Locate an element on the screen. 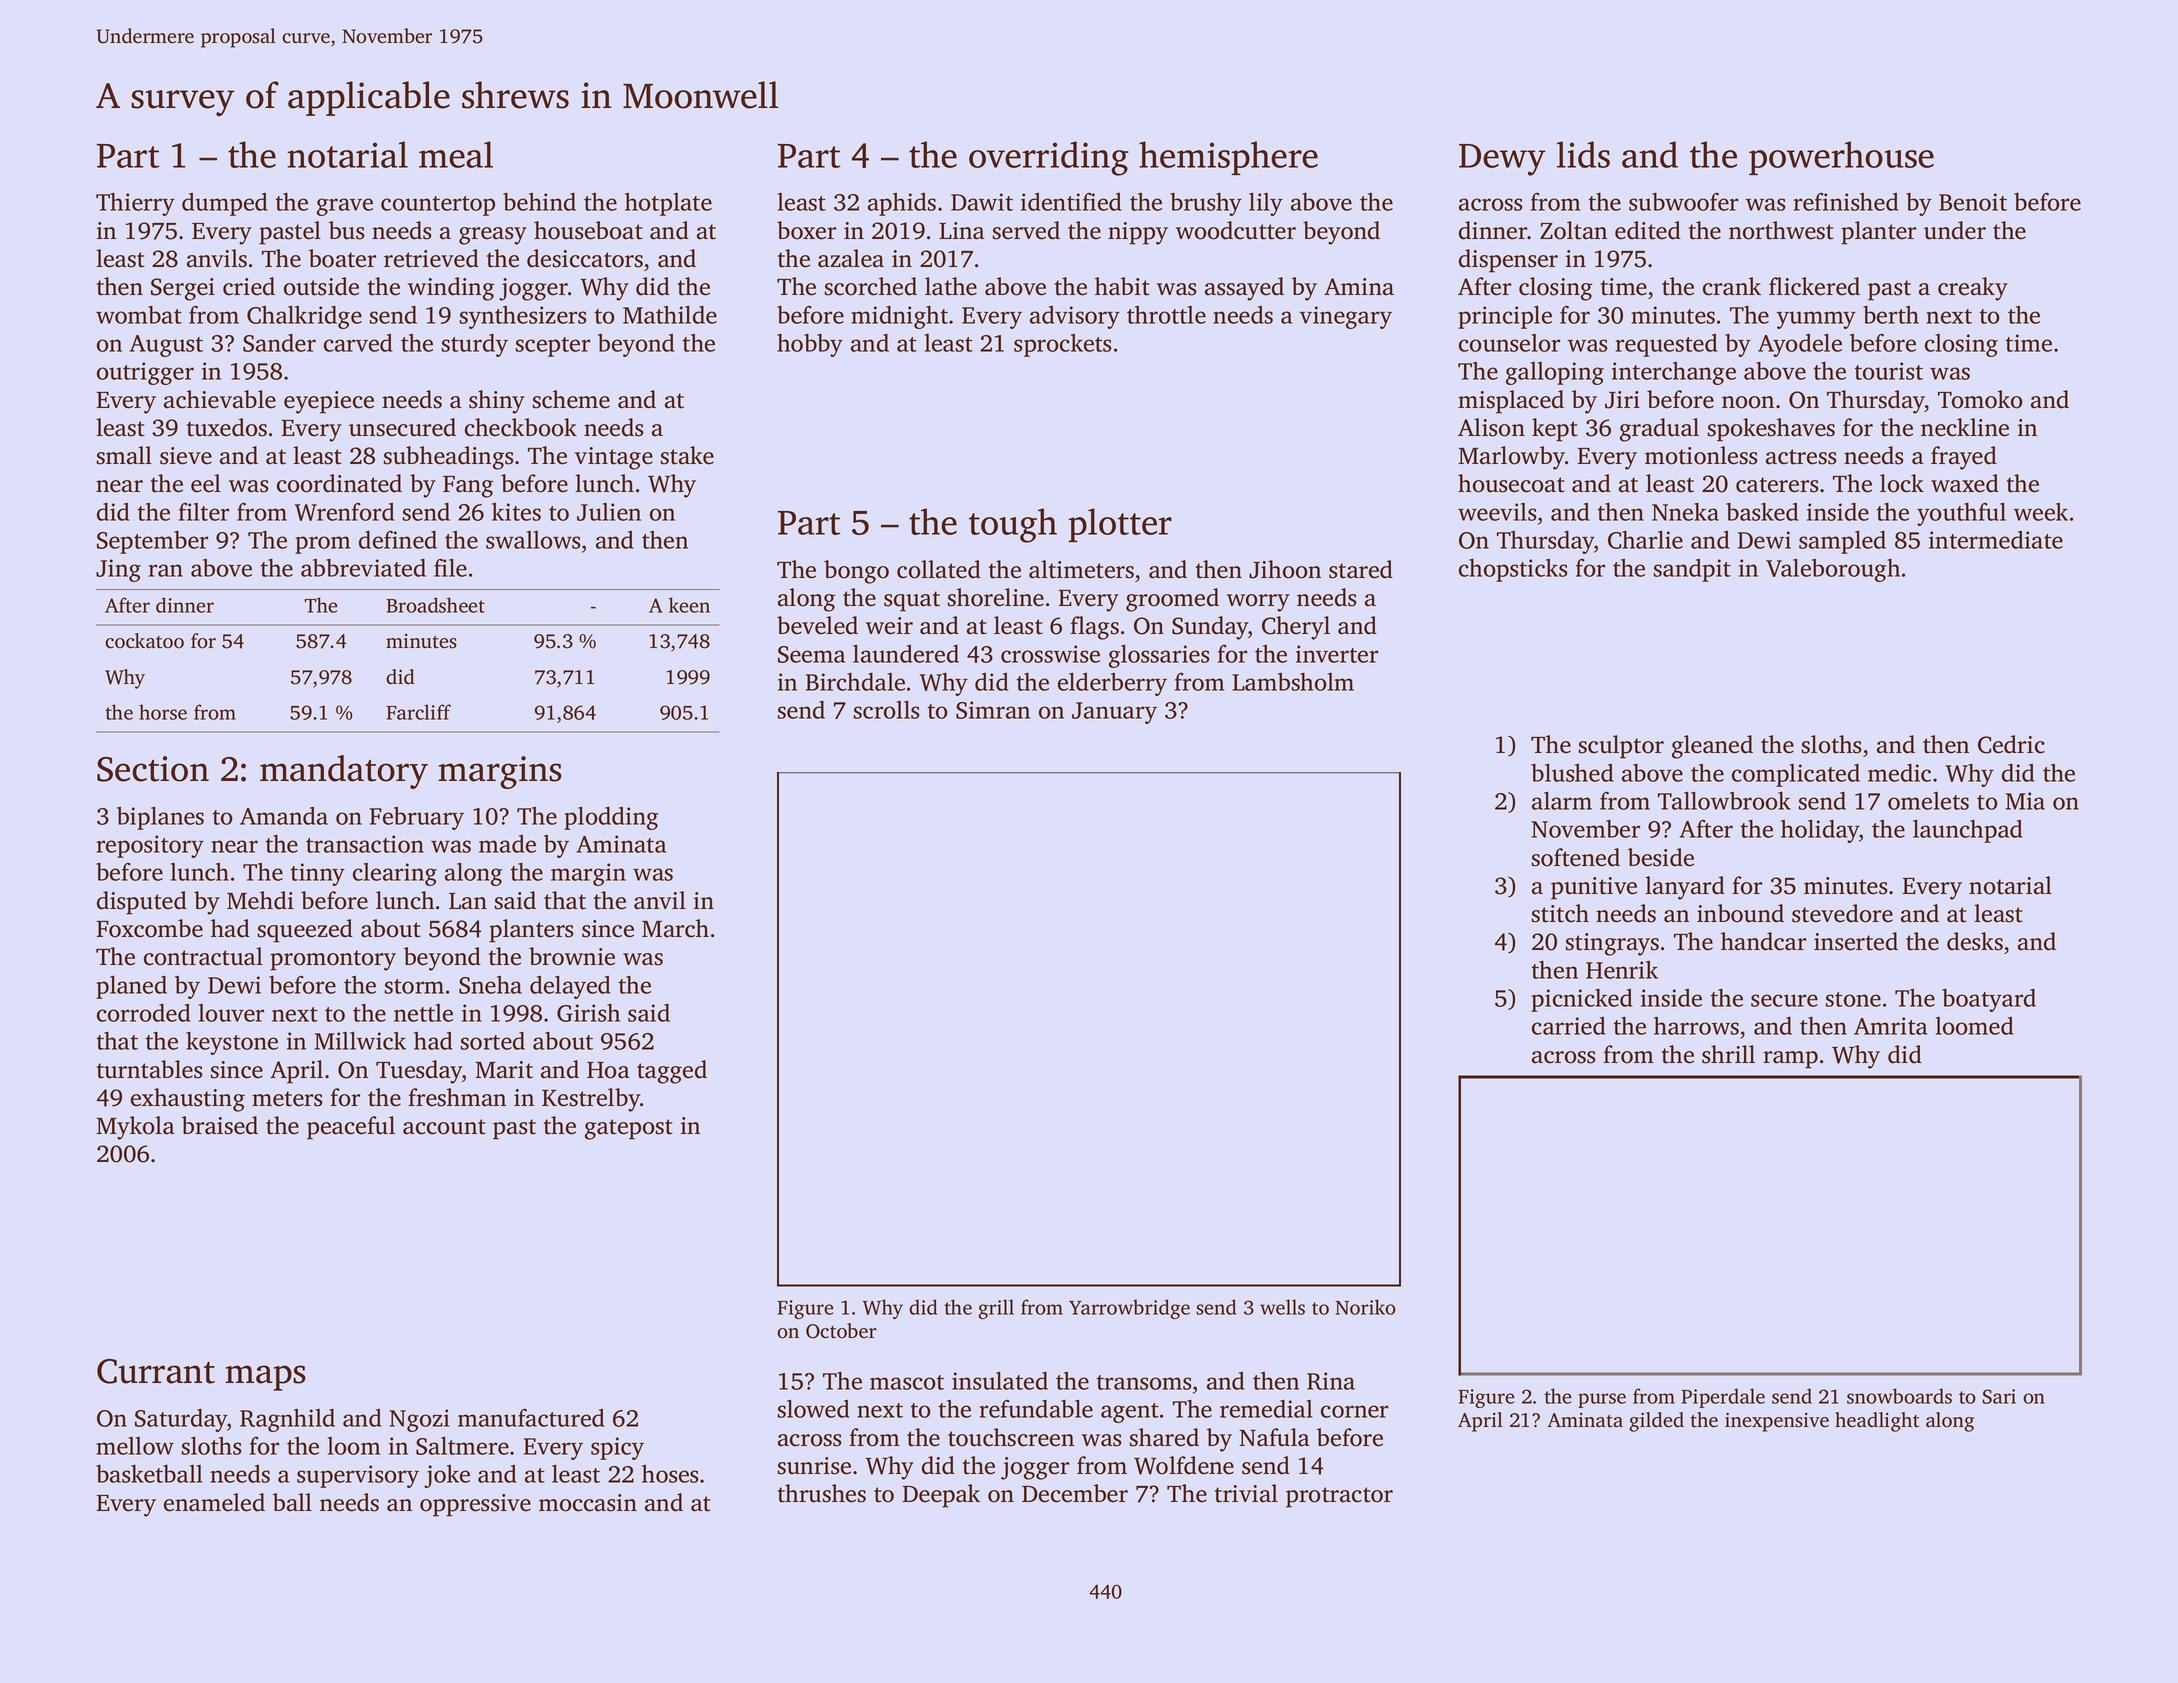 The width and height of the screenshot is (2178, 1683). grill is located at coordinates (996, 1309).
